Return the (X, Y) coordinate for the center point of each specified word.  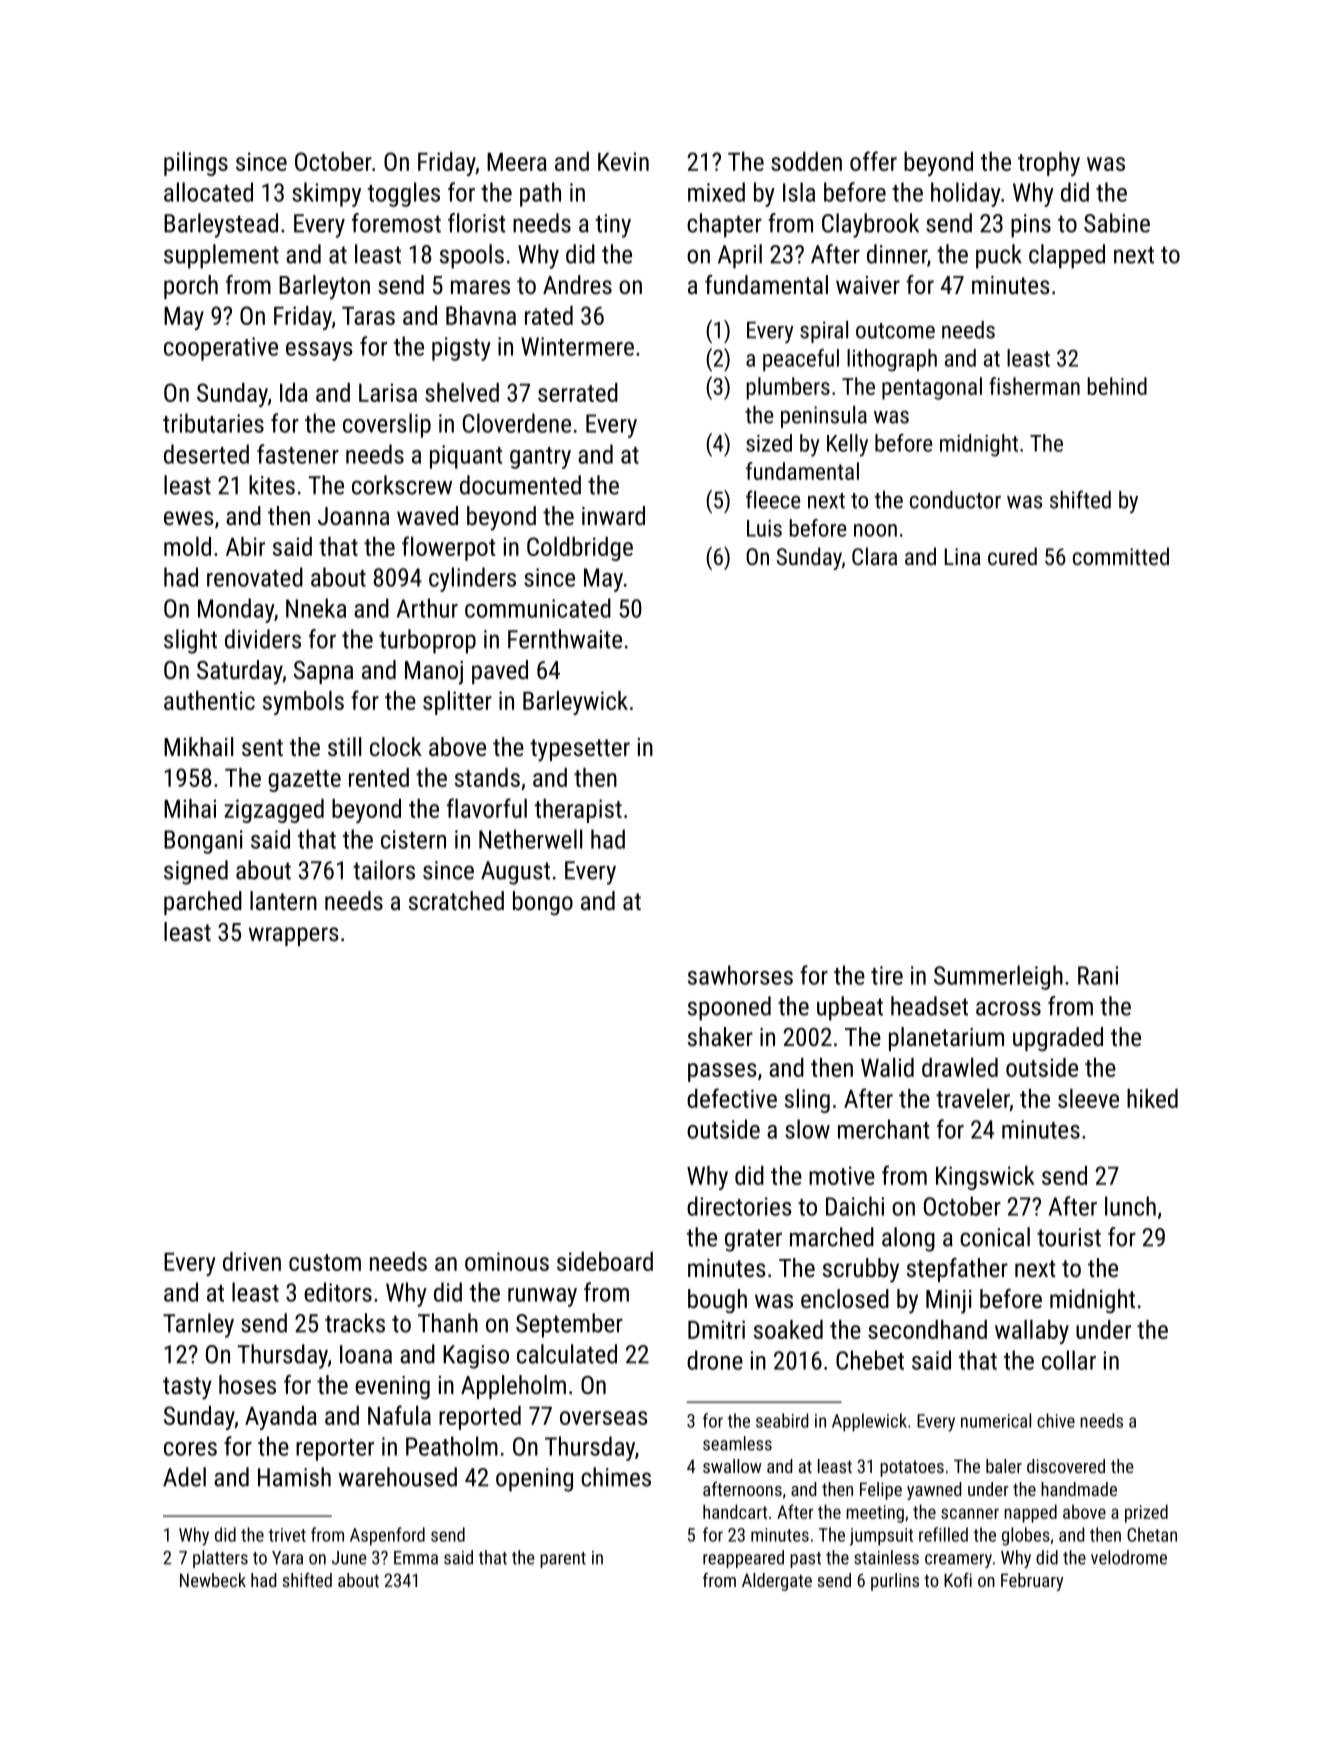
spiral (824, 332)
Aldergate (777, 1582)
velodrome (1129, 1557)
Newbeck (213, 1580)
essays (319, 351)
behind (1117, 386)
